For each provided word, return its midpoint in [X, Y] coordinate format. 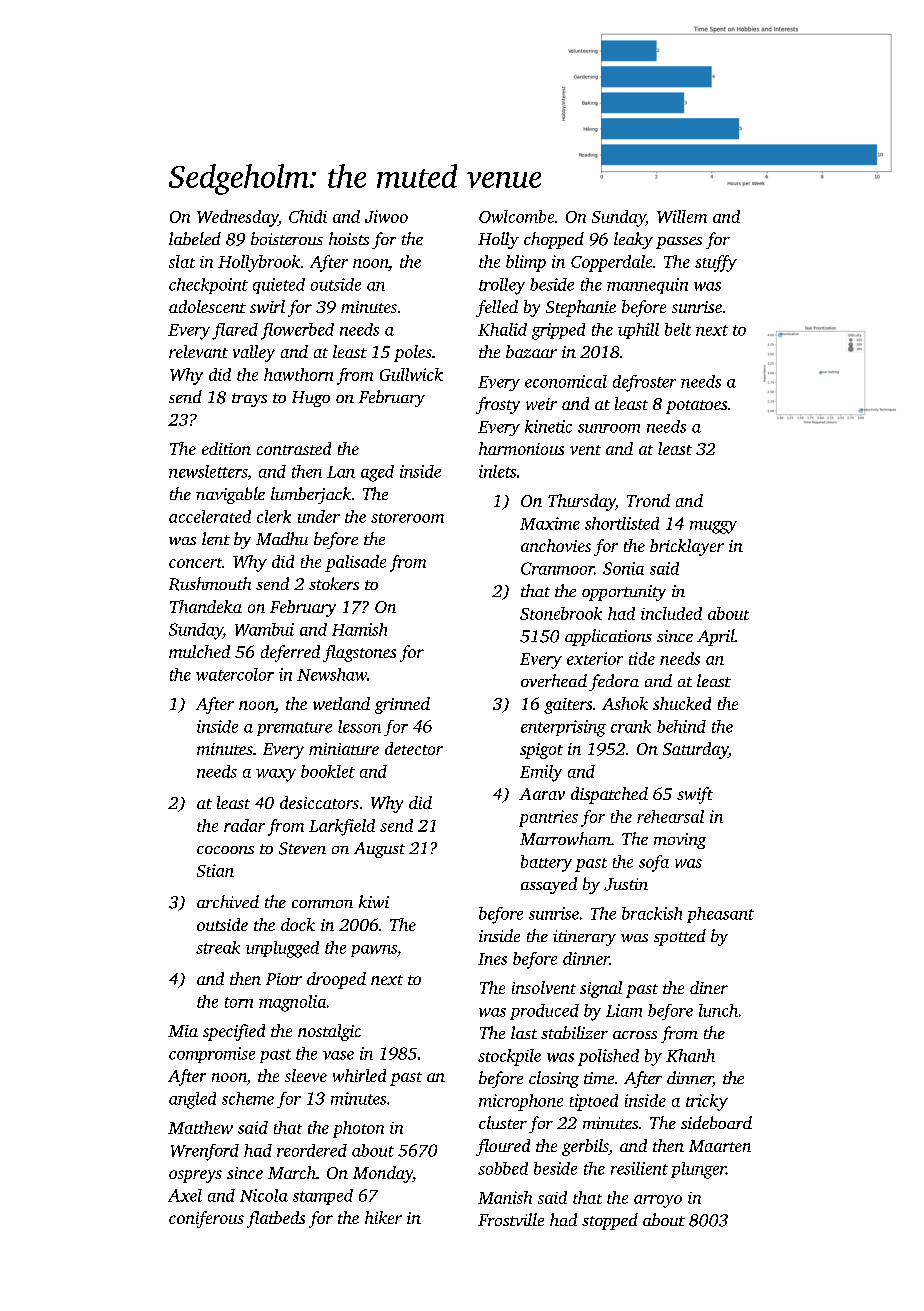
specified [234, 1032]
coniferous [206, 1219]
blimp [526, 263]
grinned [402, 705]
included [671, 613]
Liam [624, 1010]
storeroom [407, 518]
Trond [648, 500]
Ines [492, 959]
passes [679, 243]
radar [244, 825]
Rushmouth [210, 584]
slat [182, 261]
